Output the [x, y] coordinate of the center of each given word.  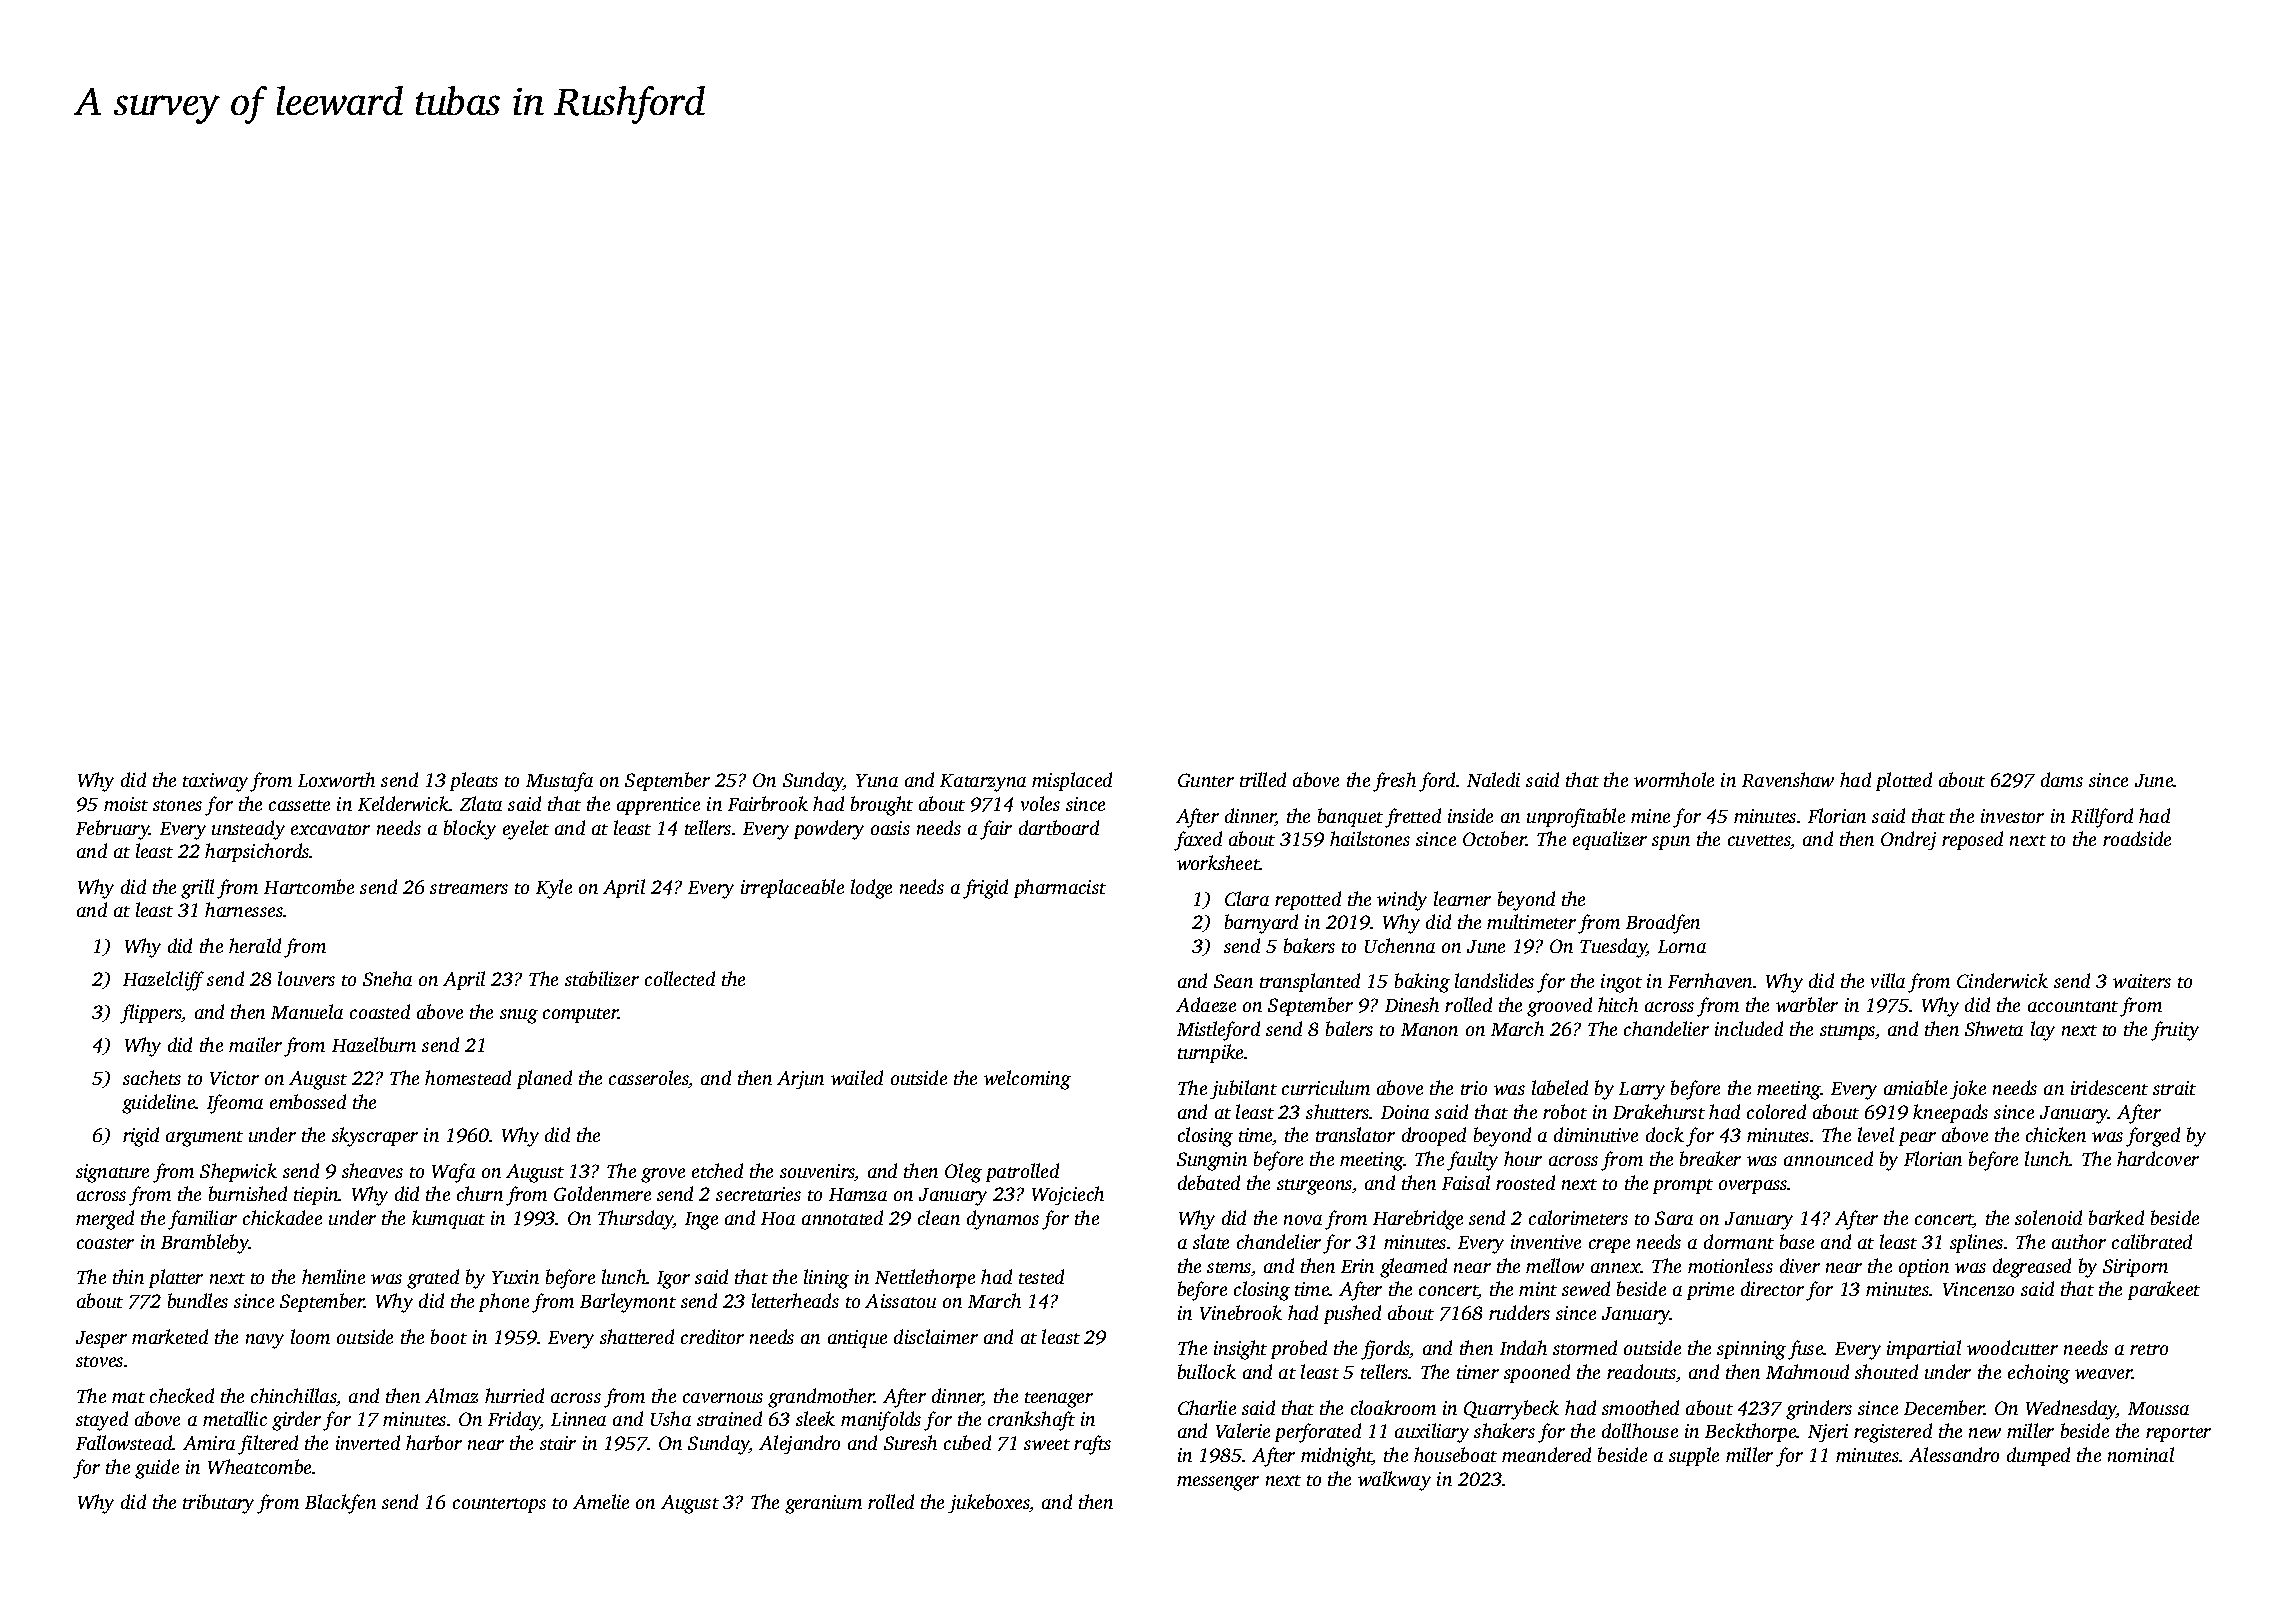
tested [1041, 1276]
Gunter [1206, 780]
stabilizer [602, 978]
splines [1976, 1243]
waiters [2142, 981]
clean [939, 1217]
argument [204, 1139]
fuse [1806, 1350]
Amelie [601, 1501]
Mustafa [559, 782]
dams [2062, 779]
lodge [871, 889]
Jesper [101, 1339]
